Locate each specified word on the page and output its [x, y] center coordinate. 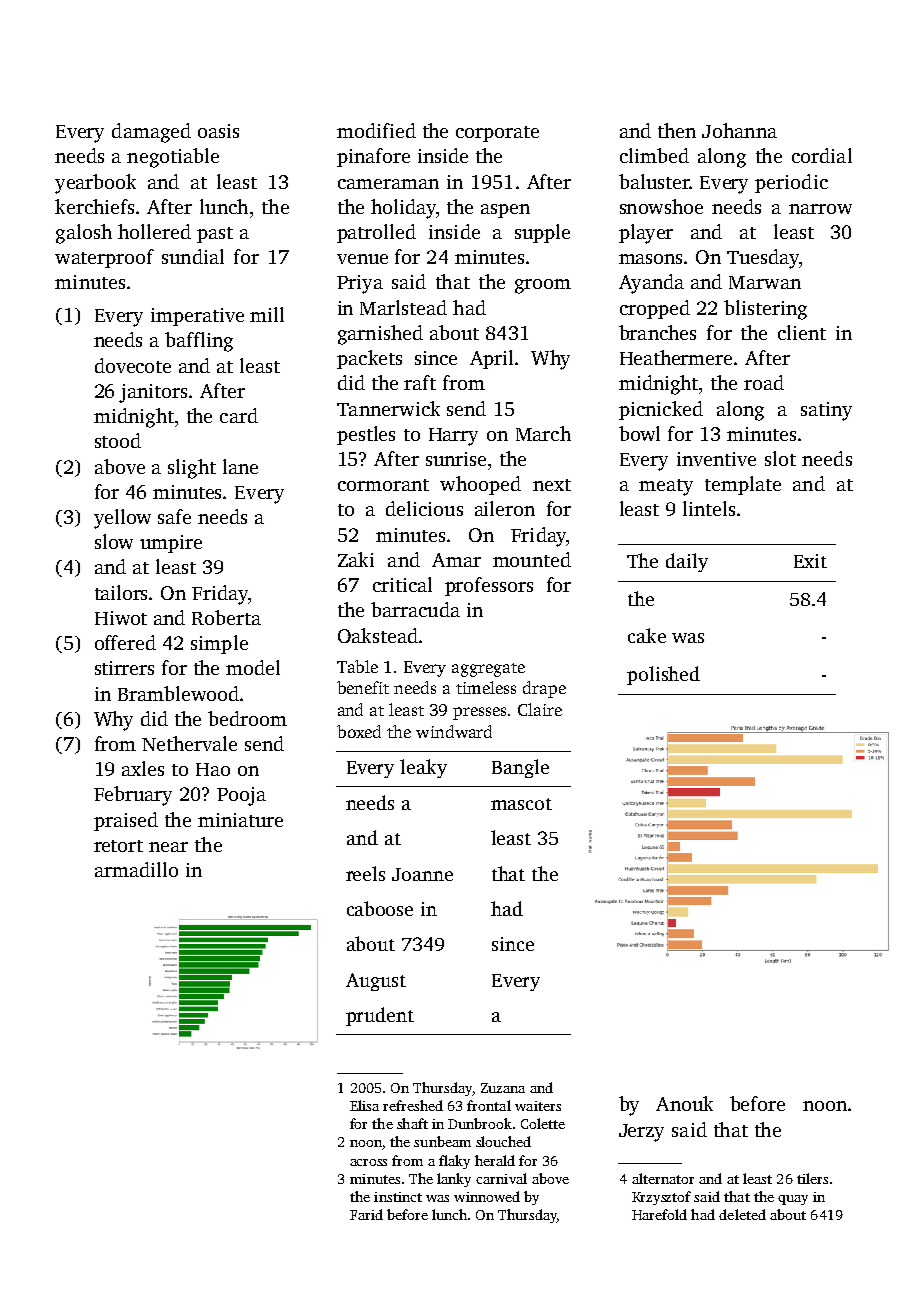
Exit [810, 561]
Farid [366, 1214]
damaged [151, 133]
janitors [153, 393]
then [677, 130]
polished [663, 675]
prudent [380, 1016]
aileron [505, 508]
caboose [380, 908]
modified [376, 130]
